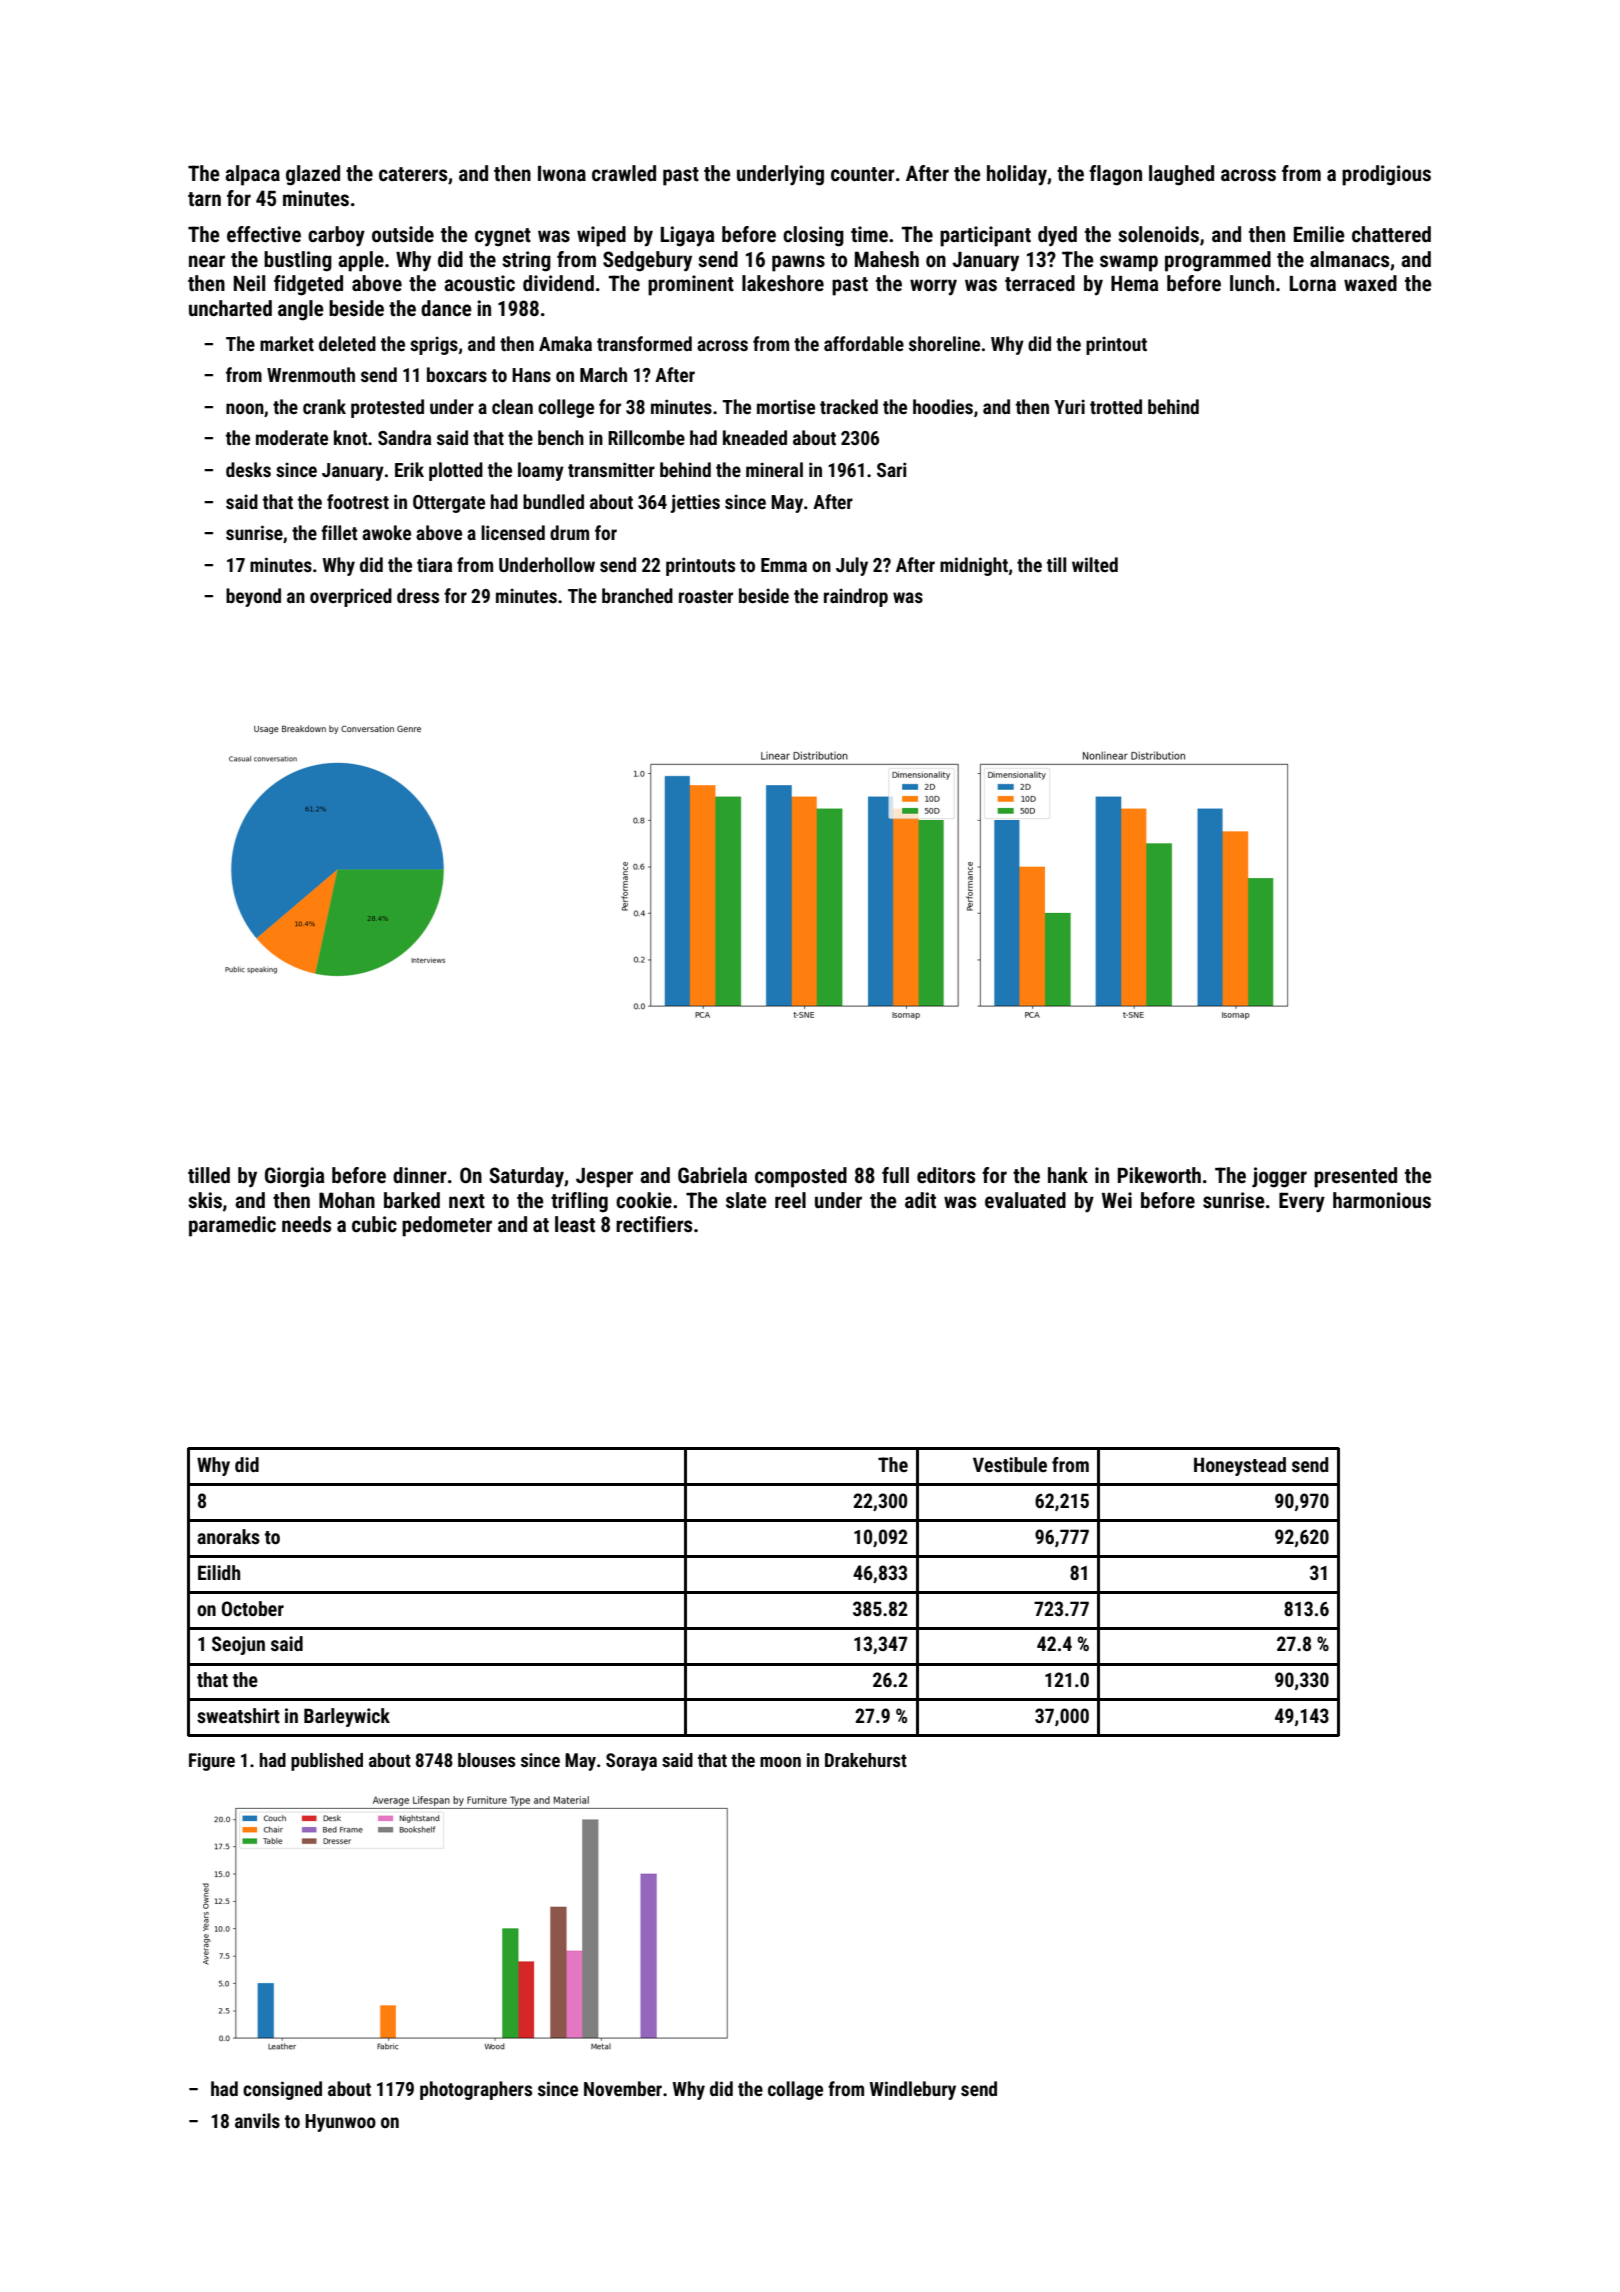  Describe the element at coordinates (1095, 564) in the image. I see `wilted` at that location.
